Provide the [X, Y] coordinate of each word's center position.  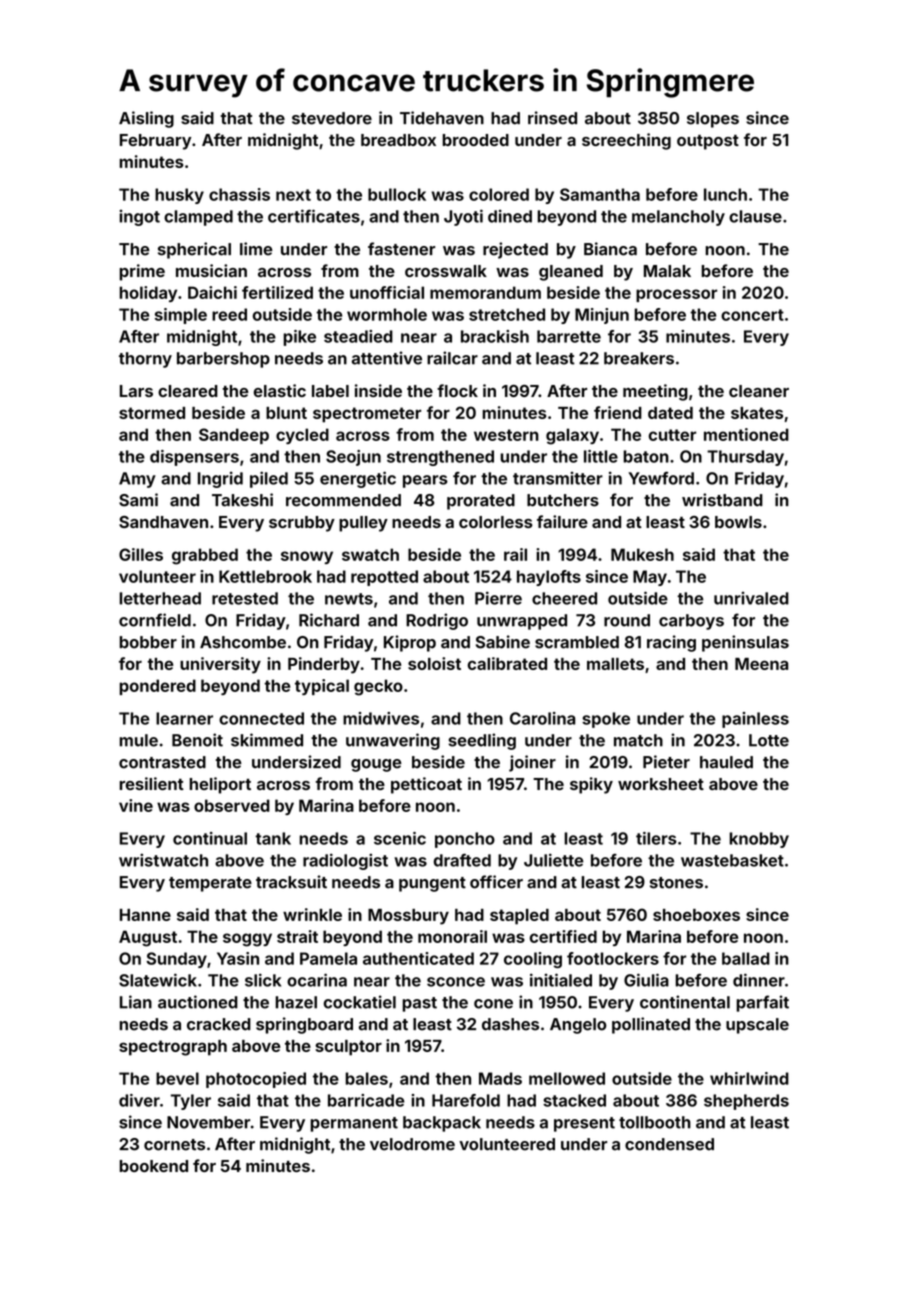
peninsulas [745, 643]
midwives [381, 718]
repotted [384, 578]
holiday [148, 294]
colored [499, 194]
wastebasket [732, 860]
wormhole [387, 314]
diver [139, 1100]
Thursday [745, 458]
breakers [639, 358]
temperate [210, 884]
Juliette [554, 860]
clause [755, 216]
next [293, 195]
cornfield [155, 620]
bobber [148, 642]
